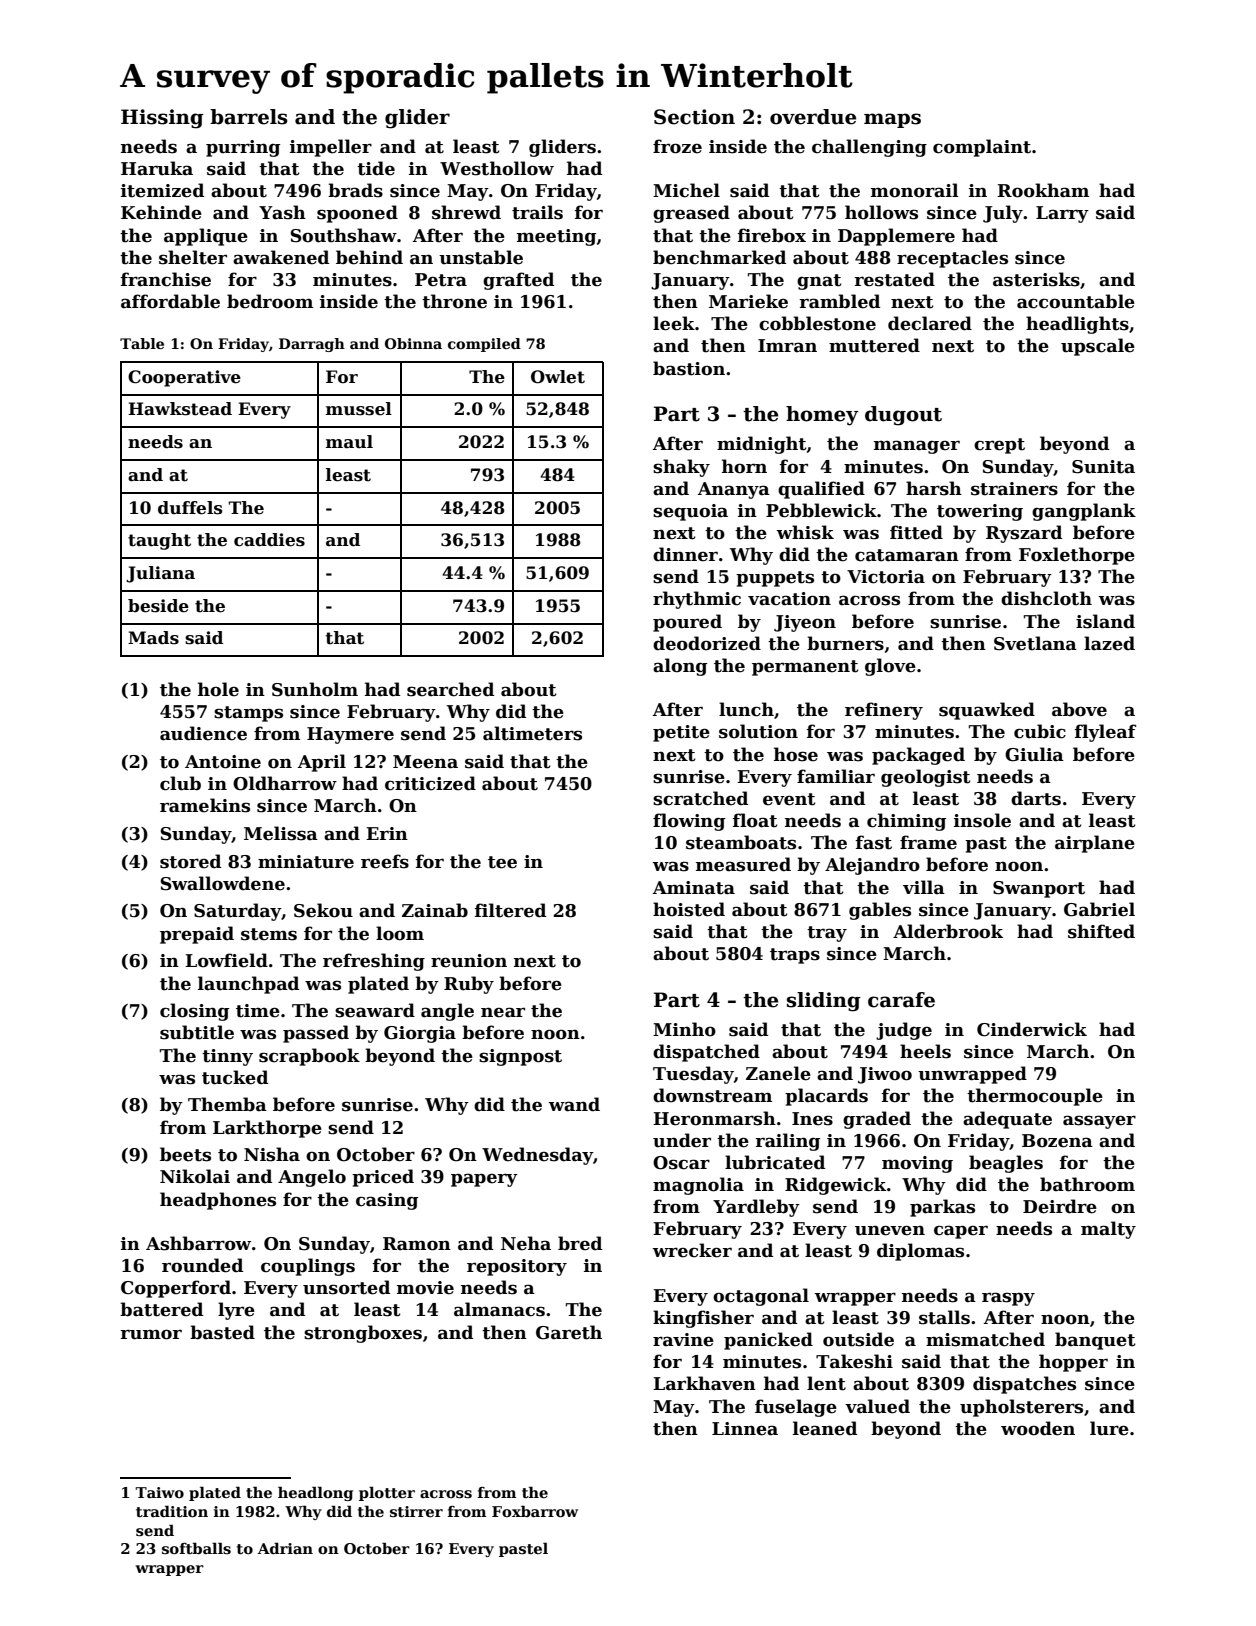 The height and width of the image is (1626, 1256). I want to click on petite, so click(681, 733).
